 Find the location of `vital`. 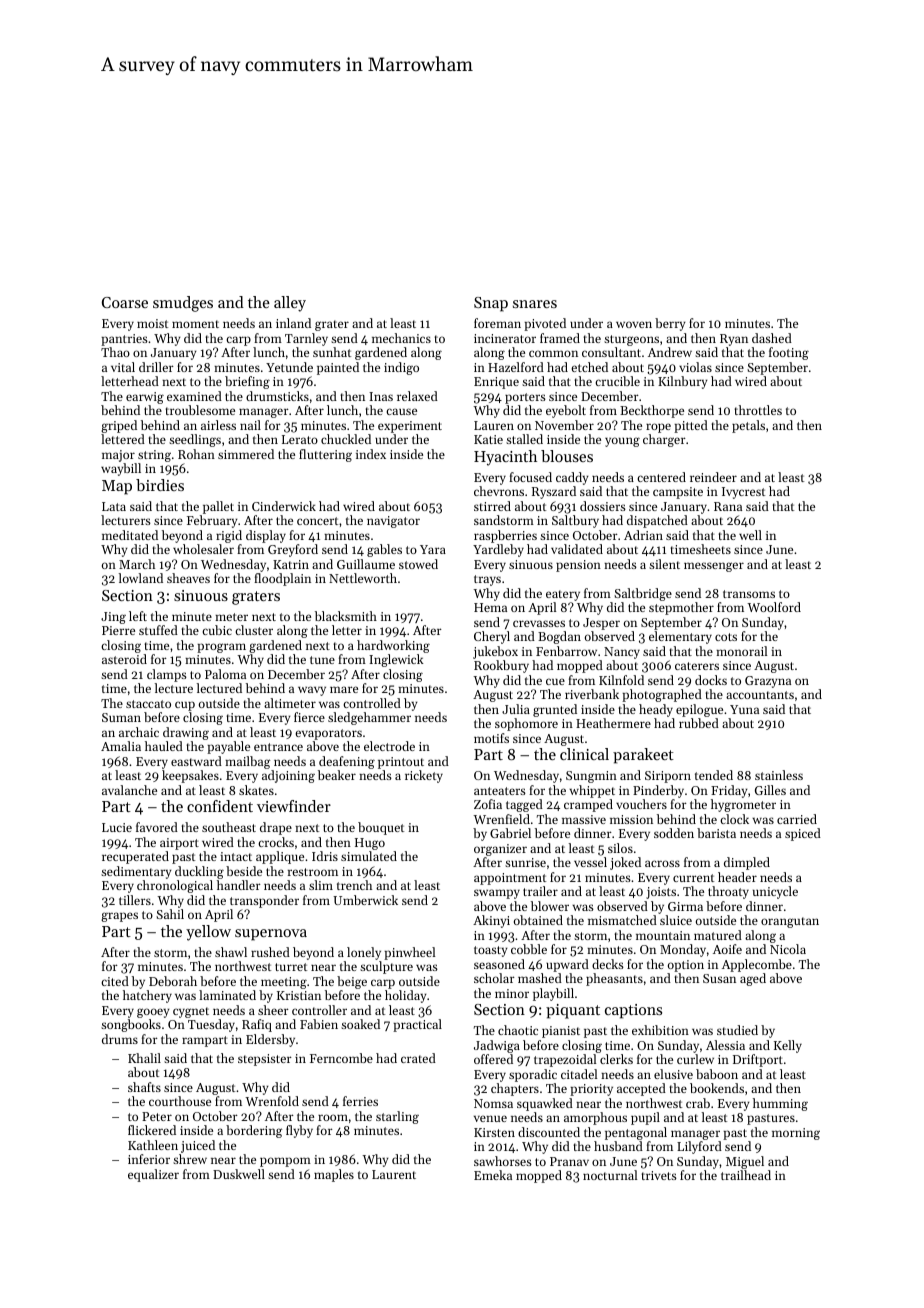

vital is located at coordinates (123, 367).
